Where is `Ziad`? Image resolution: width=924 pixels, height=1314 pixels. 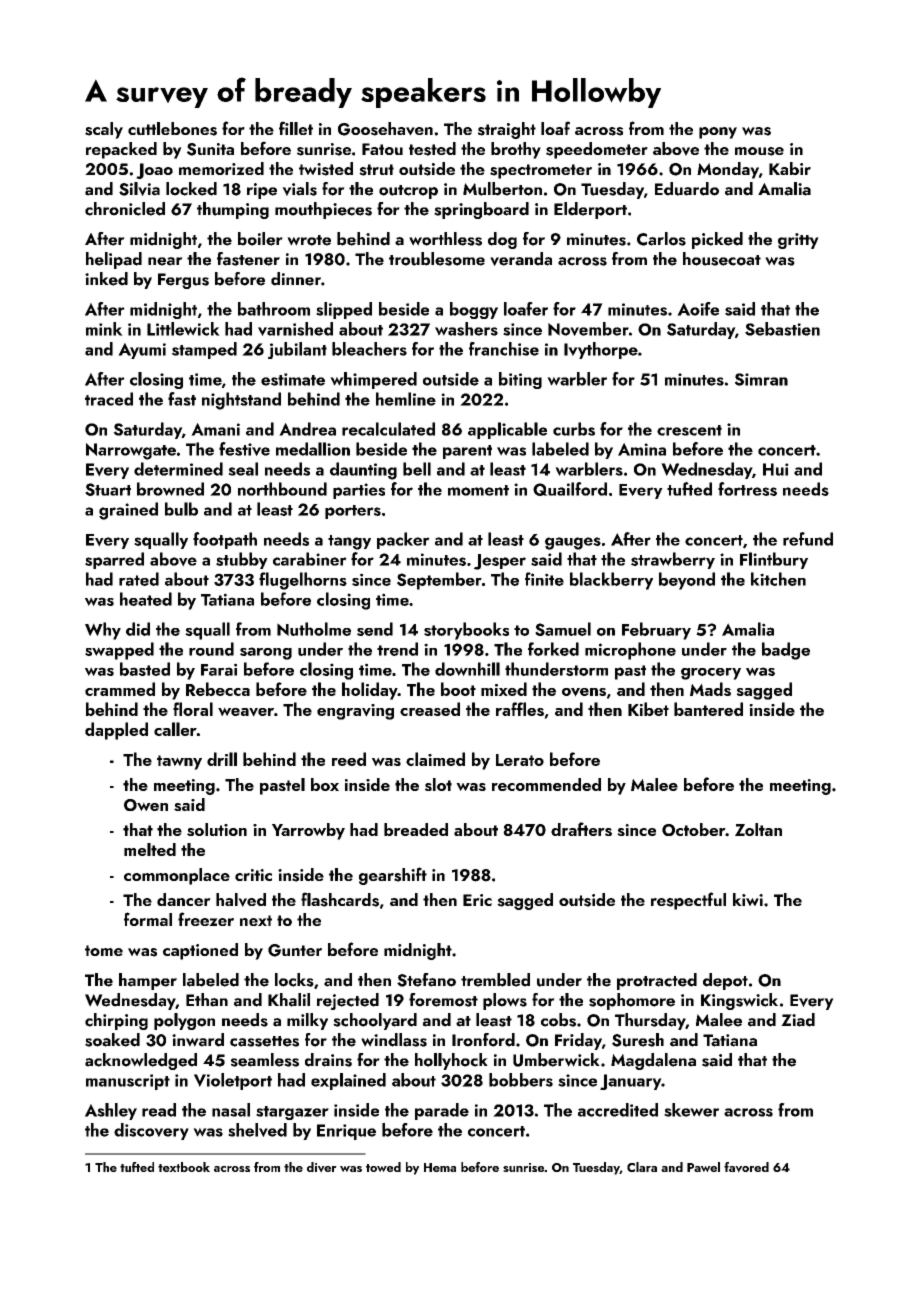 Ziad is located at coordinates (798, 1020).
